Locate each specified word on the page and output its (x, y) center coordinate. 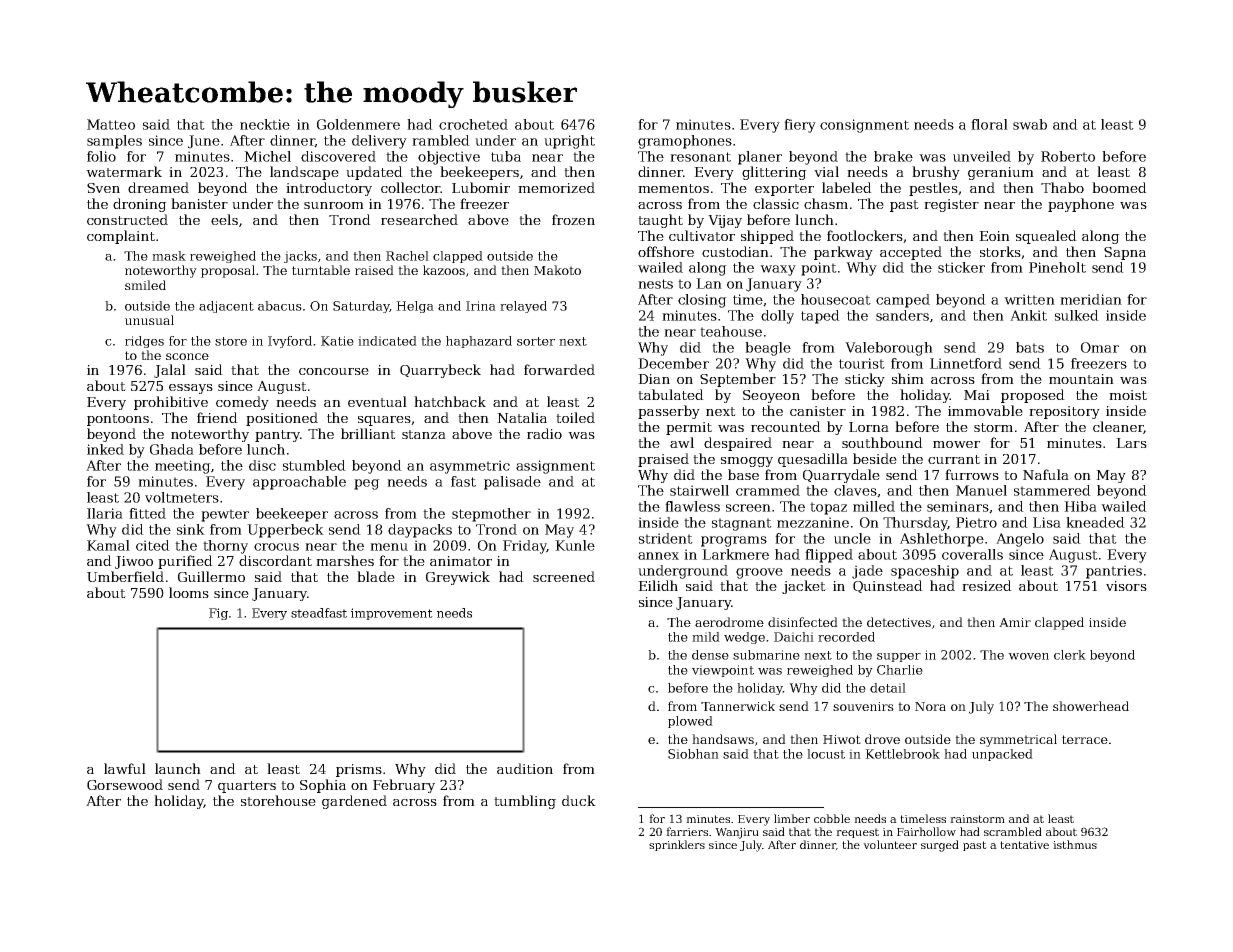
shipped (767, 237)
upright (569, 142)
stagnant (742, 524)
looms (189, 592)
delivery (379, 142)
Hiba (1080, 506)
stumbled (314, 465)
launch (178, 768)
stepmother (491, 515)
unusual (149, 320)
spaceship (925, 572)
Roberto (1068, 156)
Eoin (994, 236)
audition (525, 768)
